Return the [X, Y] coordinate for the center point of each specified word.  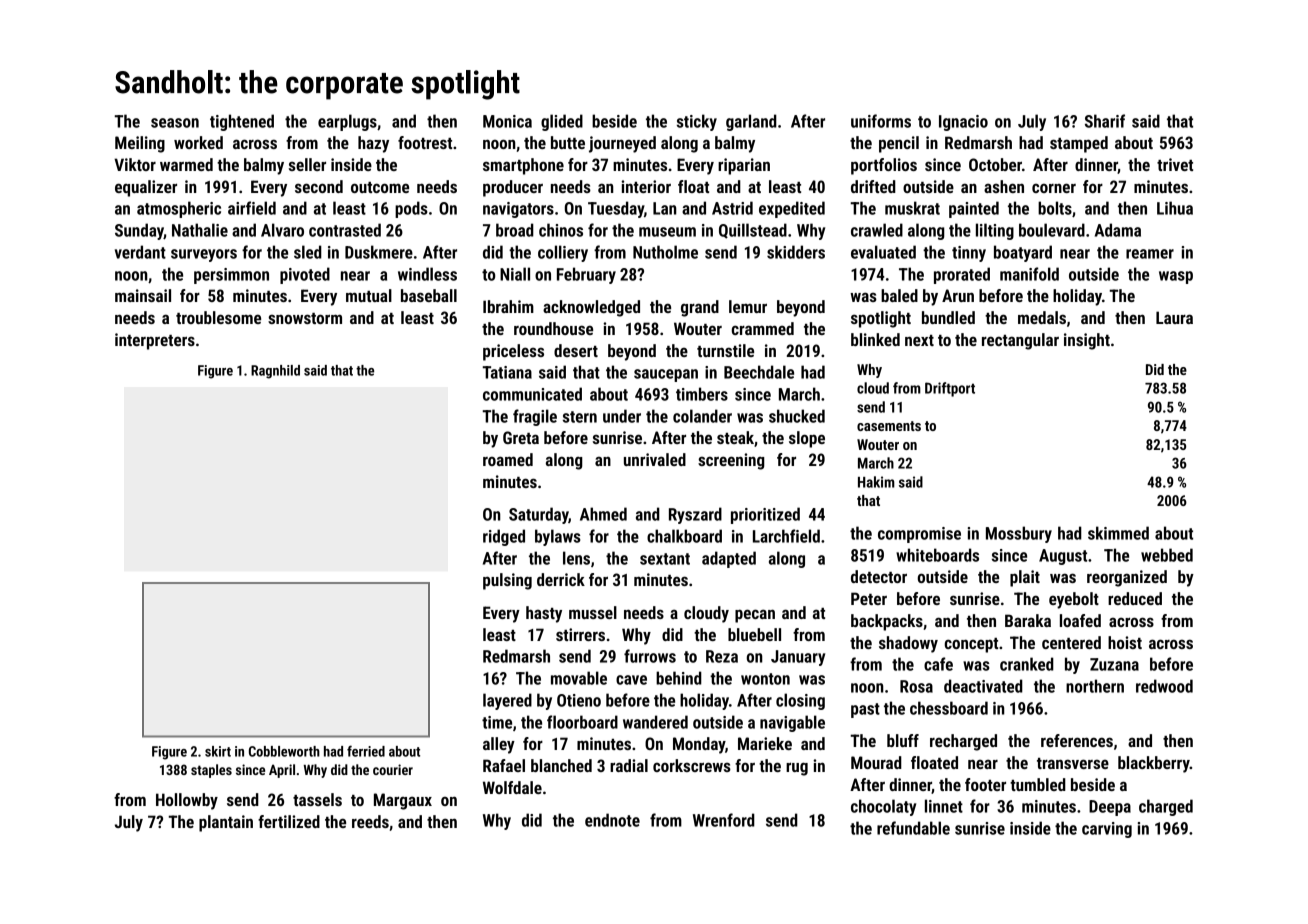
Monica [507, 121]
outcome [380, 187]
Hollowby [187, 801]
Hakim [876, 482]
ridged [504, 537]
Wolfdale [512, 787]
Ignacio [963, 123]
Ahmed [603, 514]
